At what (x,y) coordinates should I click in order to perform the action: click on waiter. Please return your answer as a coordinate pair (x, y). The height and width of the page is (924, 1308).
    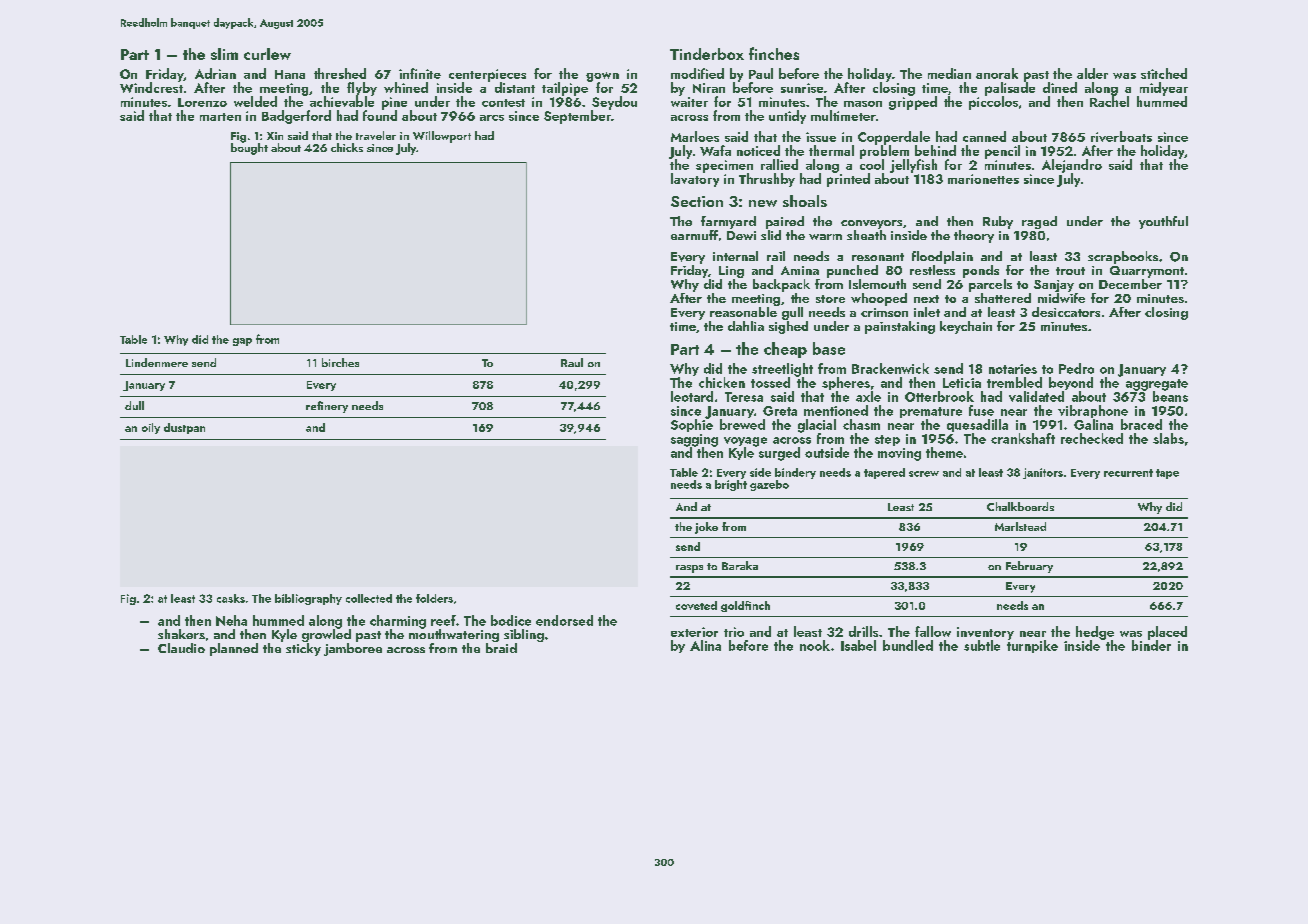
    Looking at the image, I should click on (689, 102).
